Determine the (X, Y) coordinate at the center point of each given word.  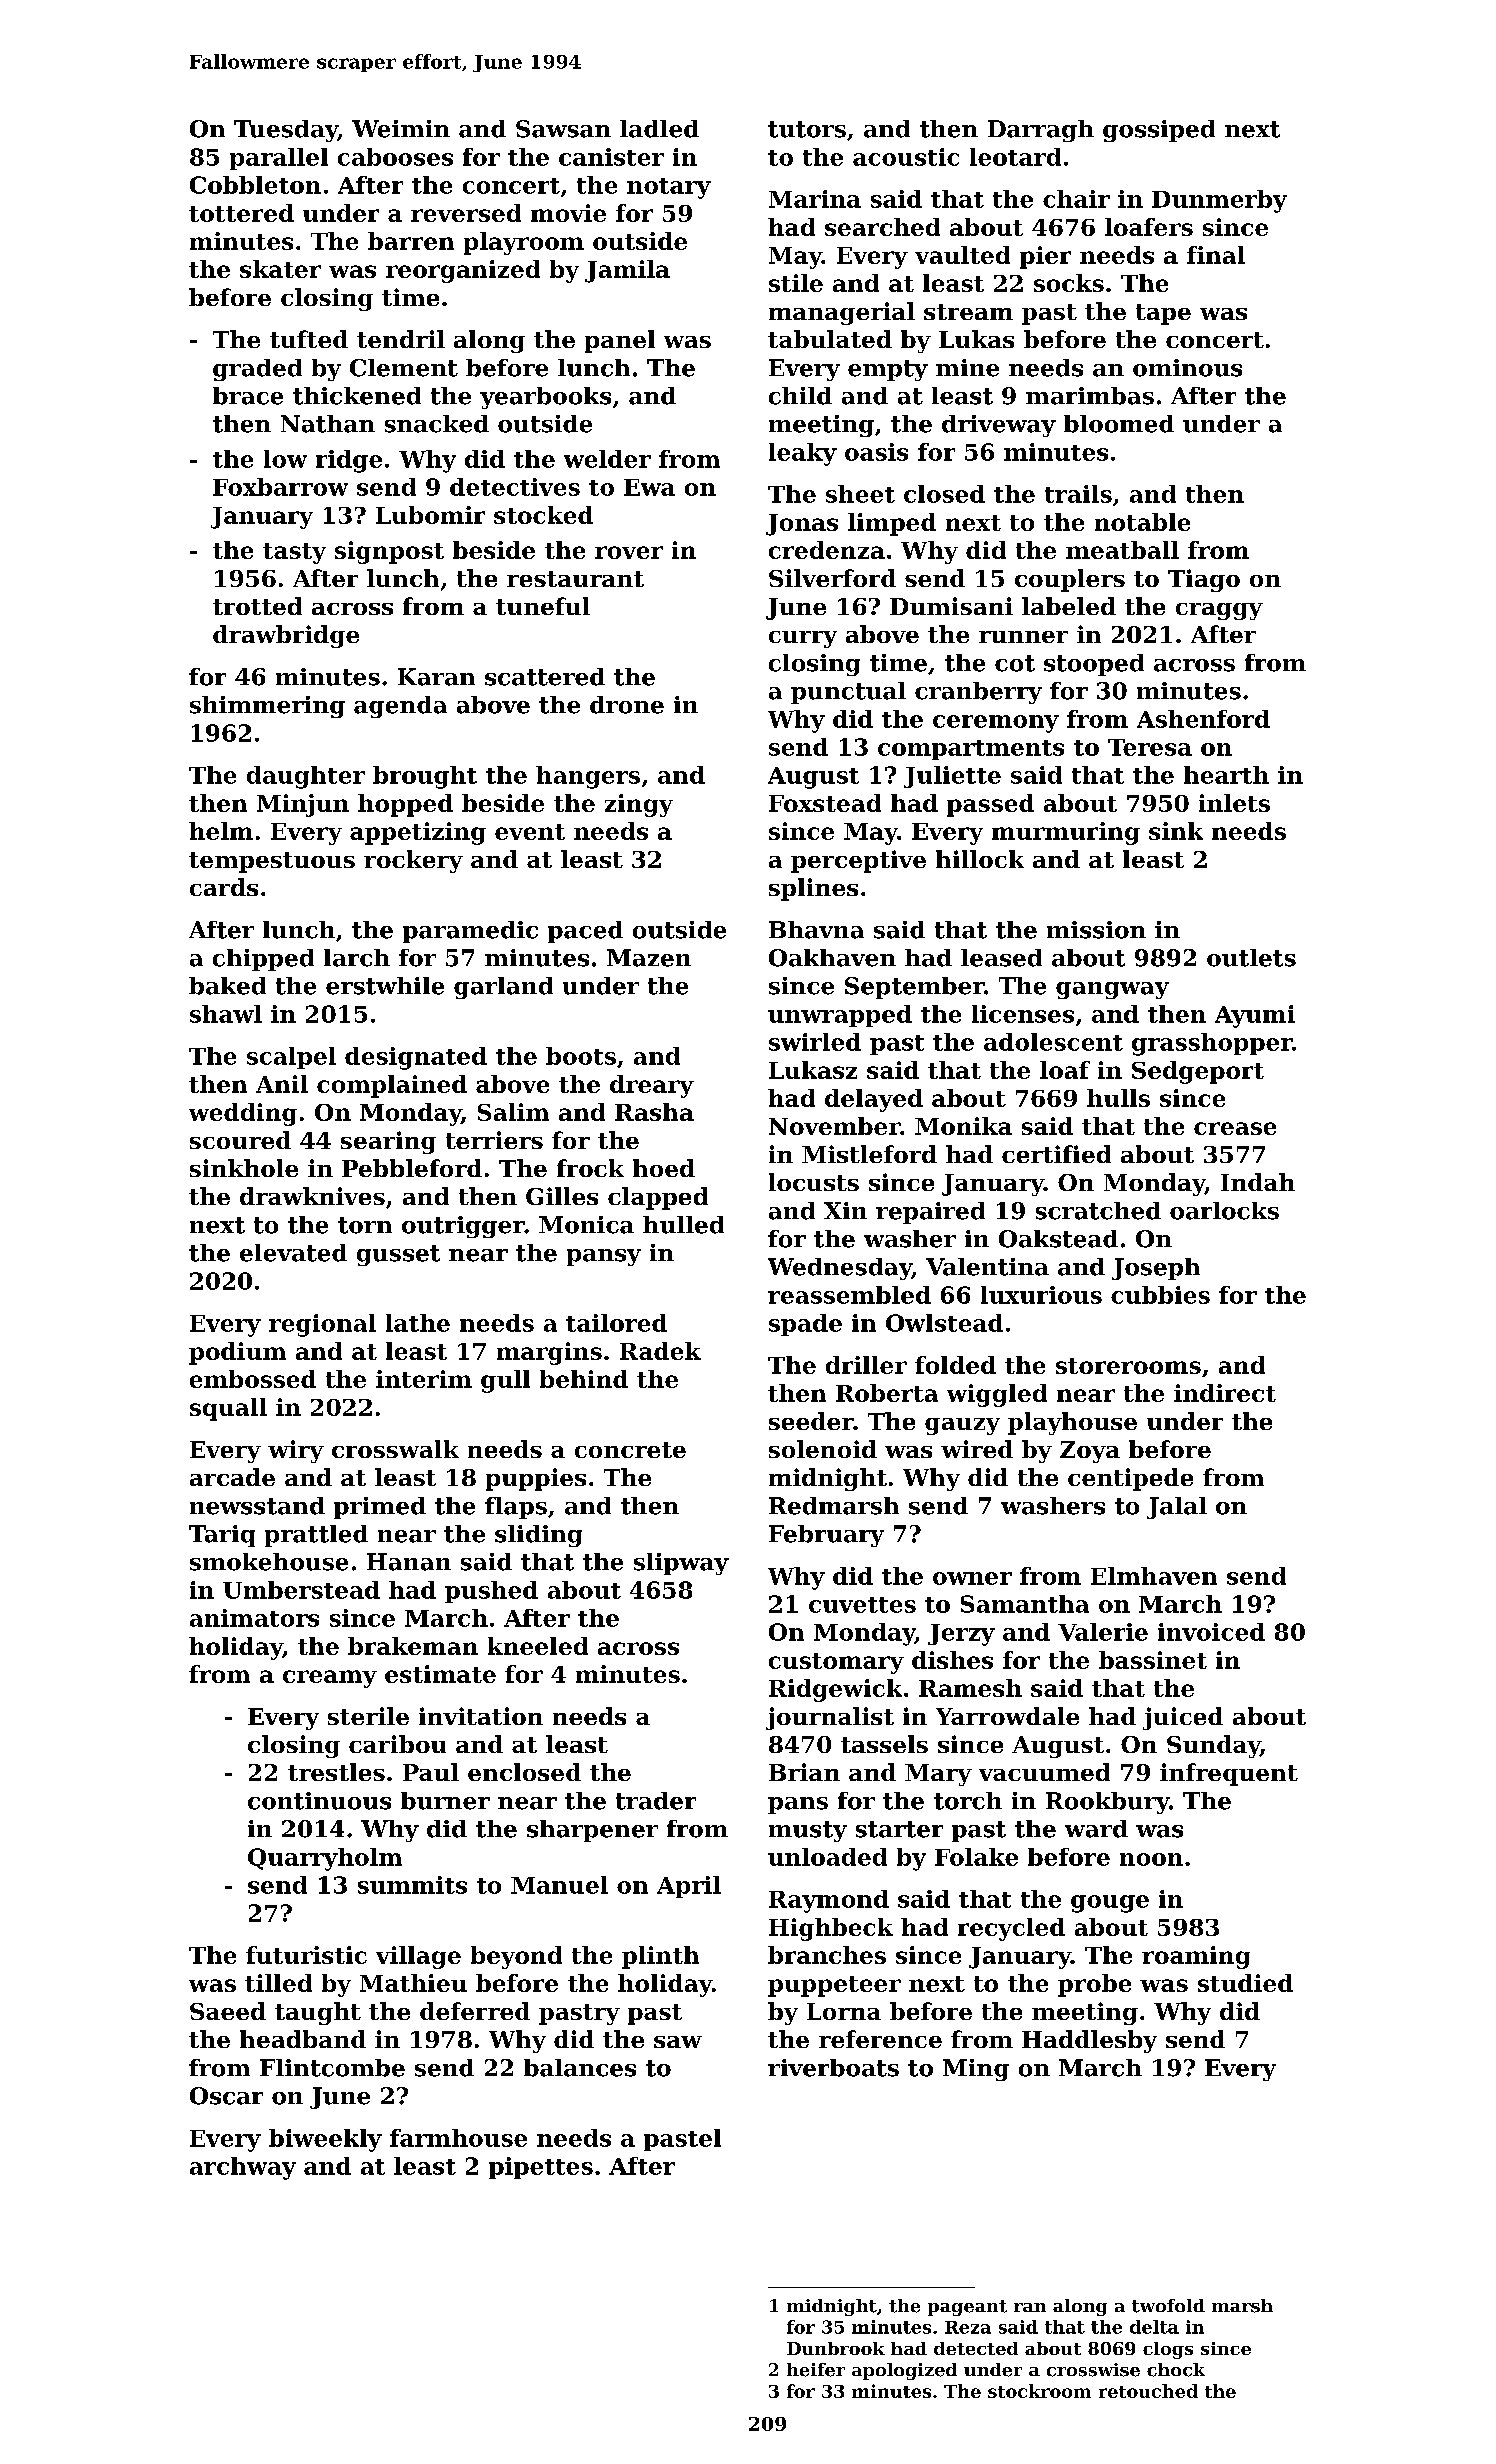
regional (322, 1325)
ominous (1187, 368)
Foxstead (825, 803)
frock (590, 1168)
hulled (683, 1225)
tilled (278, 1983)
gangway (1112, 990)
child (800, 396)
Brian (804, 1772)
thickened (357, 396)
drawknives (312, 1196)
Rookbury (1107, 1803)
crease (1235, 1128)
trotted (257, 606)
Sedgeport (1198, 1072)
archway (243, 2168)
